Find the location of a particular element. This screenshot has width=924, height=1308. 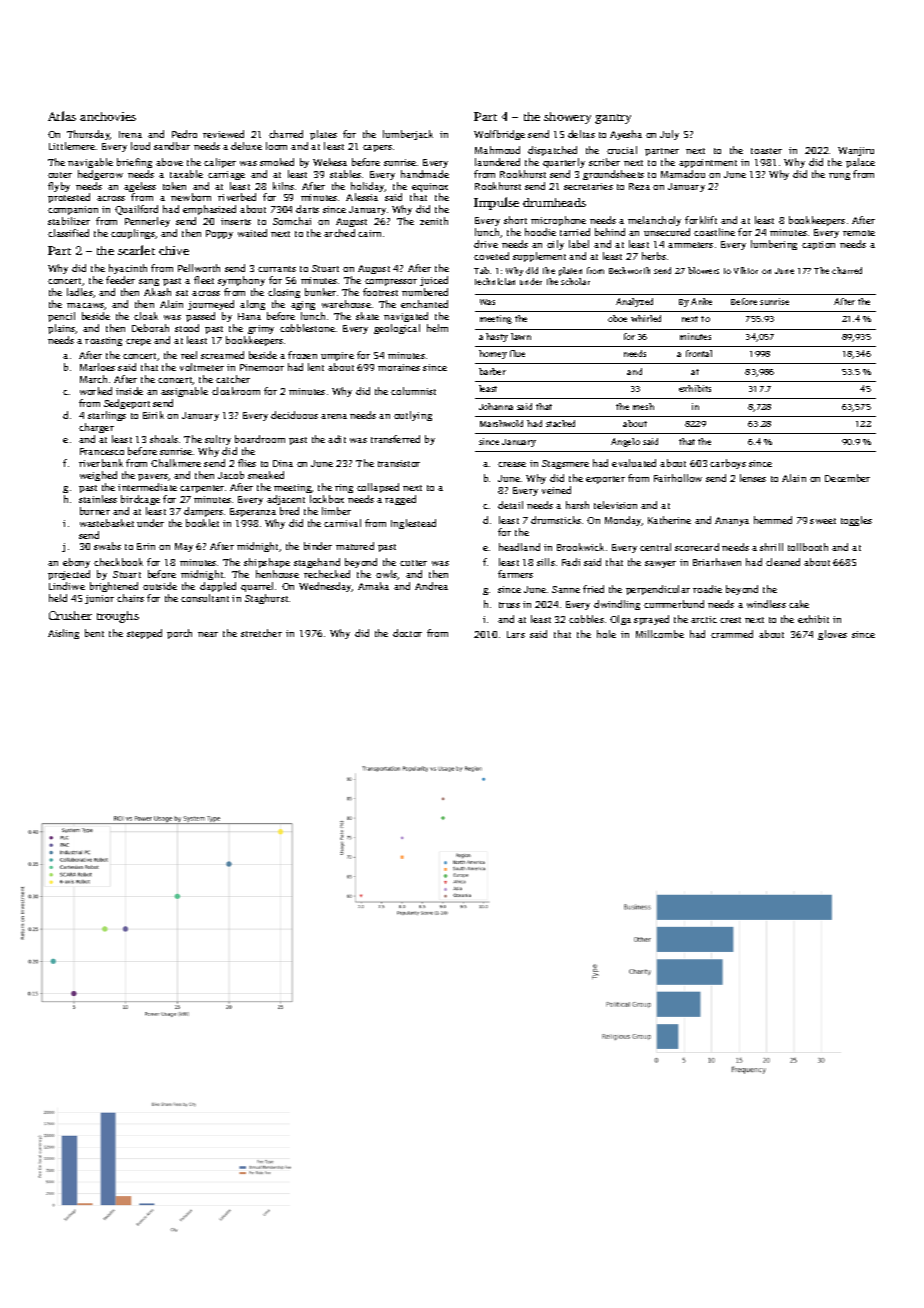

pencil is located at coordinates (61, 317).
